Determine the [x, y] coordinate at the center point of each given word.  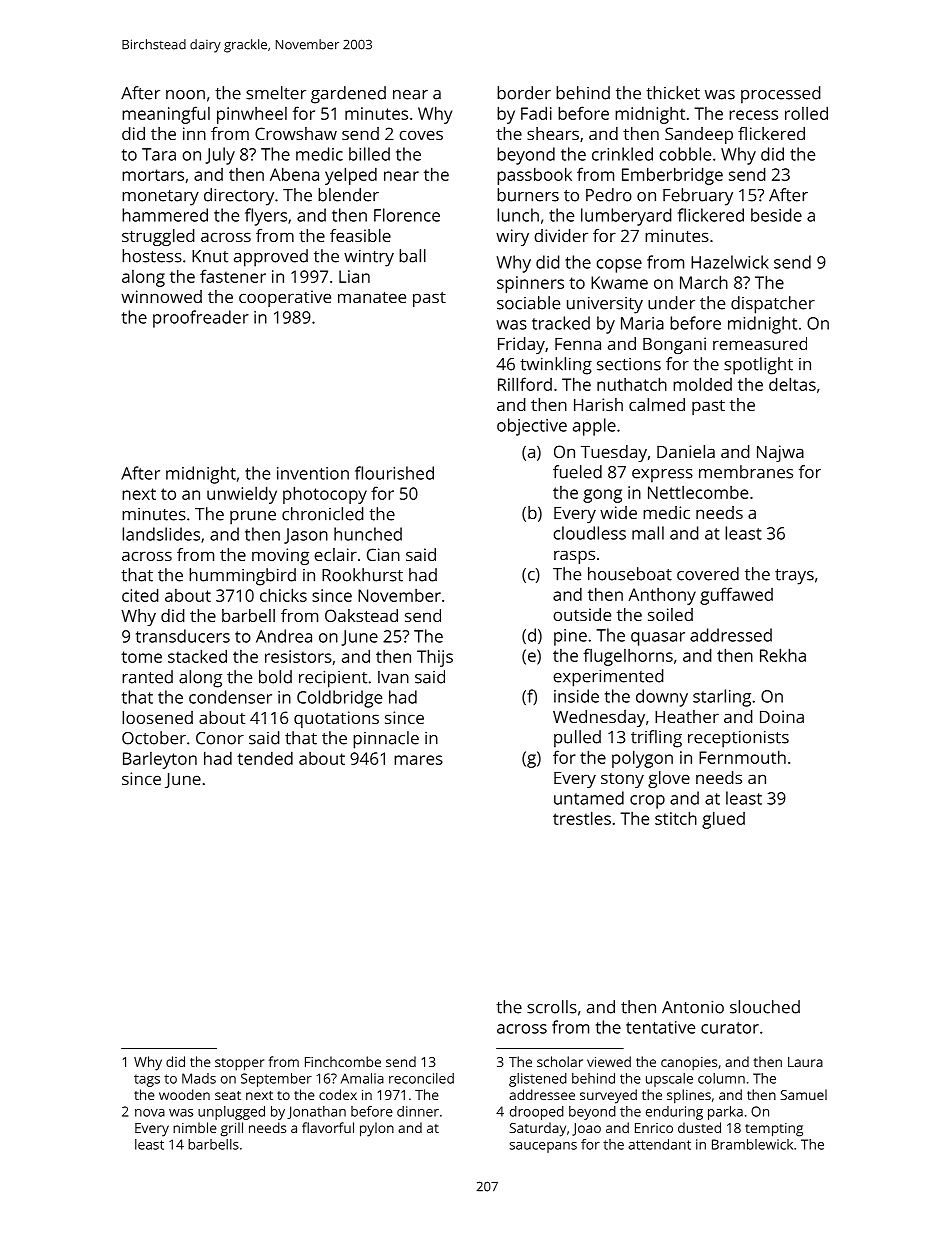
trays [794, 577]
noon [185, 95]
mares [418, 760]
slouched [765, 1007]
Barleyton [160, 760]
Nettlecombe [698, 492]
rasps [574, 557]
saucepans [543, 1147]
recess [753, 115]
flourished [394, 473]
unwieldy [242, 495]
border [524, 93]
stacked [197, 656]
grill [232, 1129]
